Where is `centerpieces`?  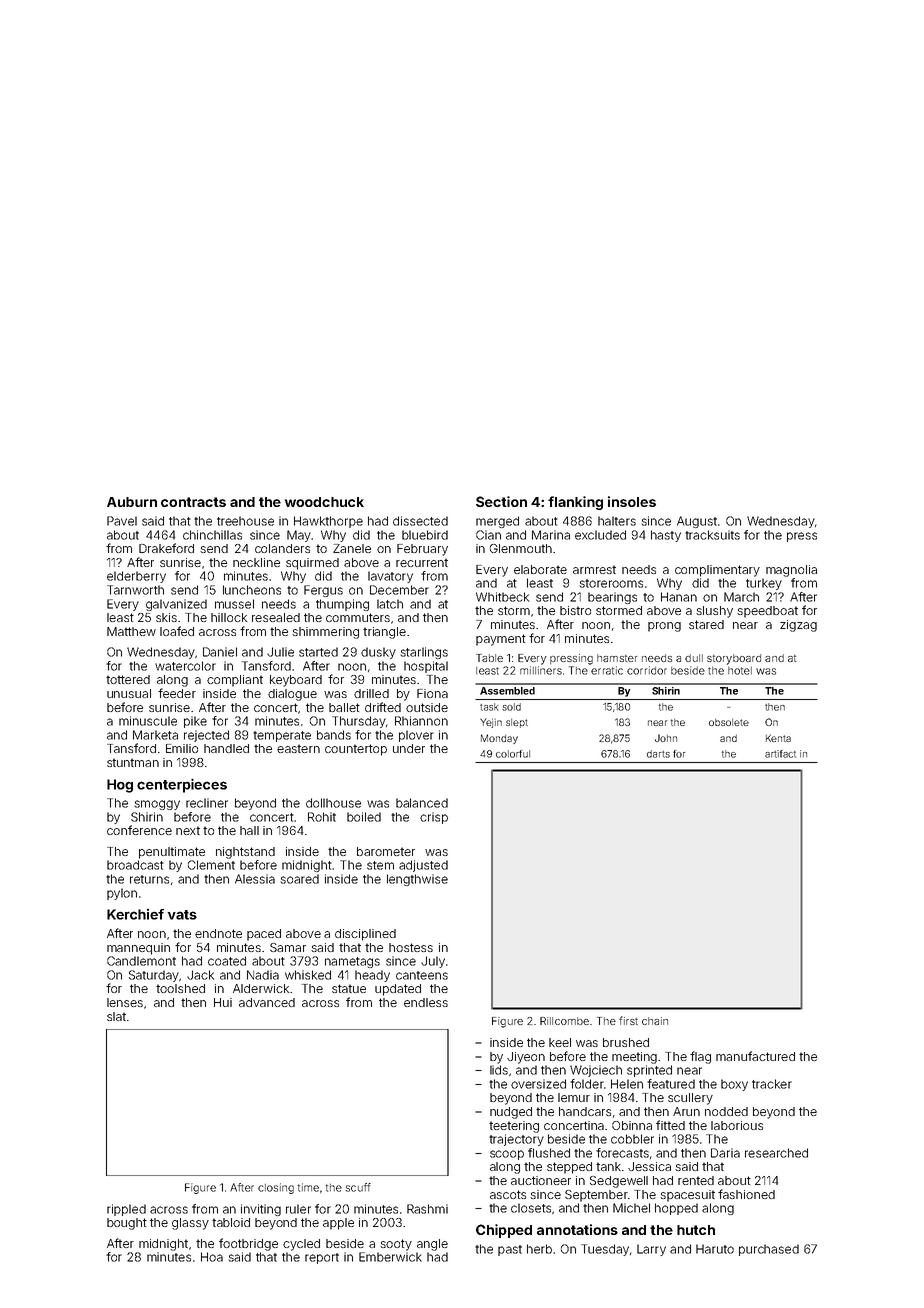
centerpieces is located at coordinates (182, 786).
